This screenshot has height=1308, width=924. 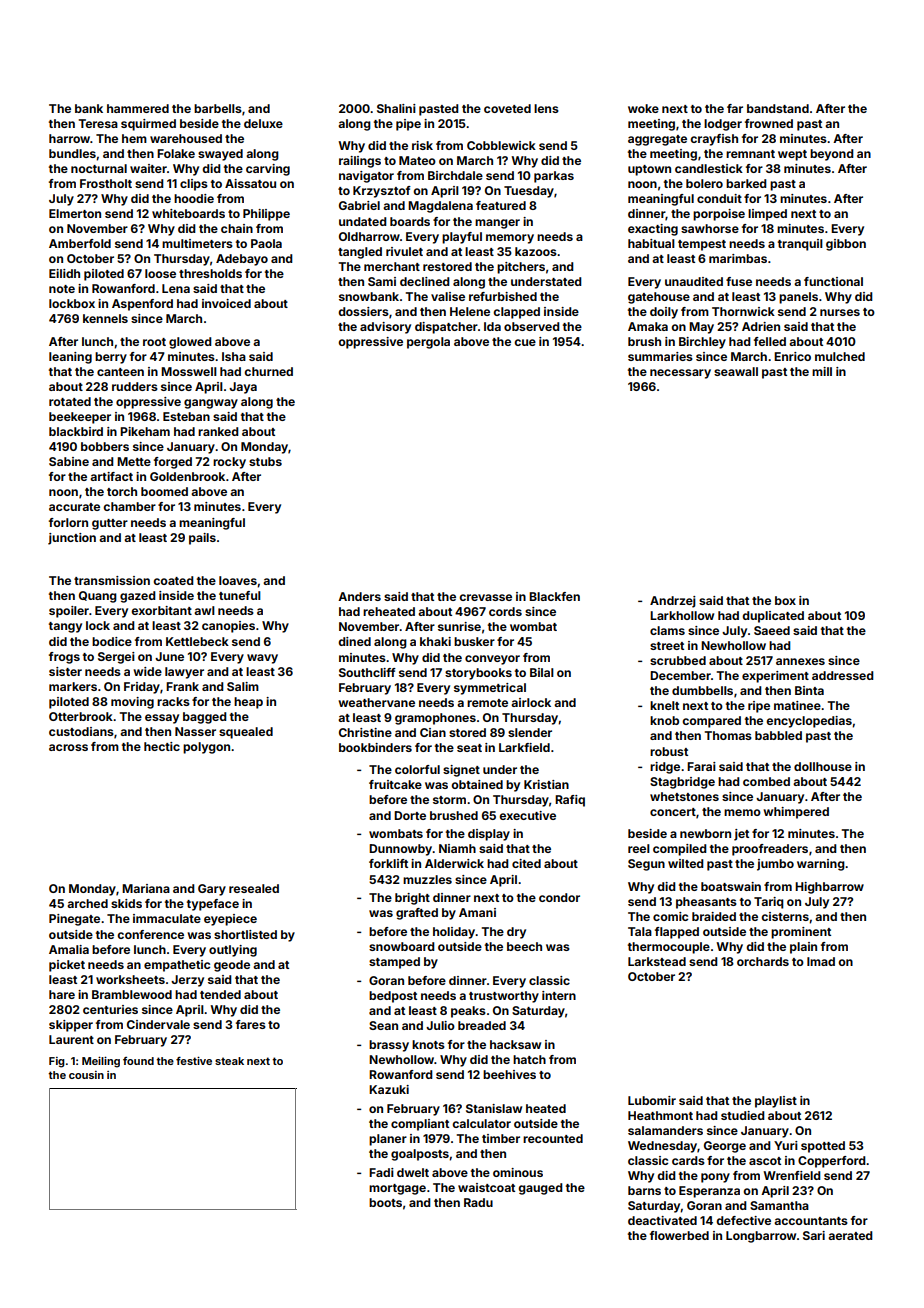 What do you see at coordinates (57, 1062) in the screenshot?
I see `Fig` at bounding box center [57, 1062].
